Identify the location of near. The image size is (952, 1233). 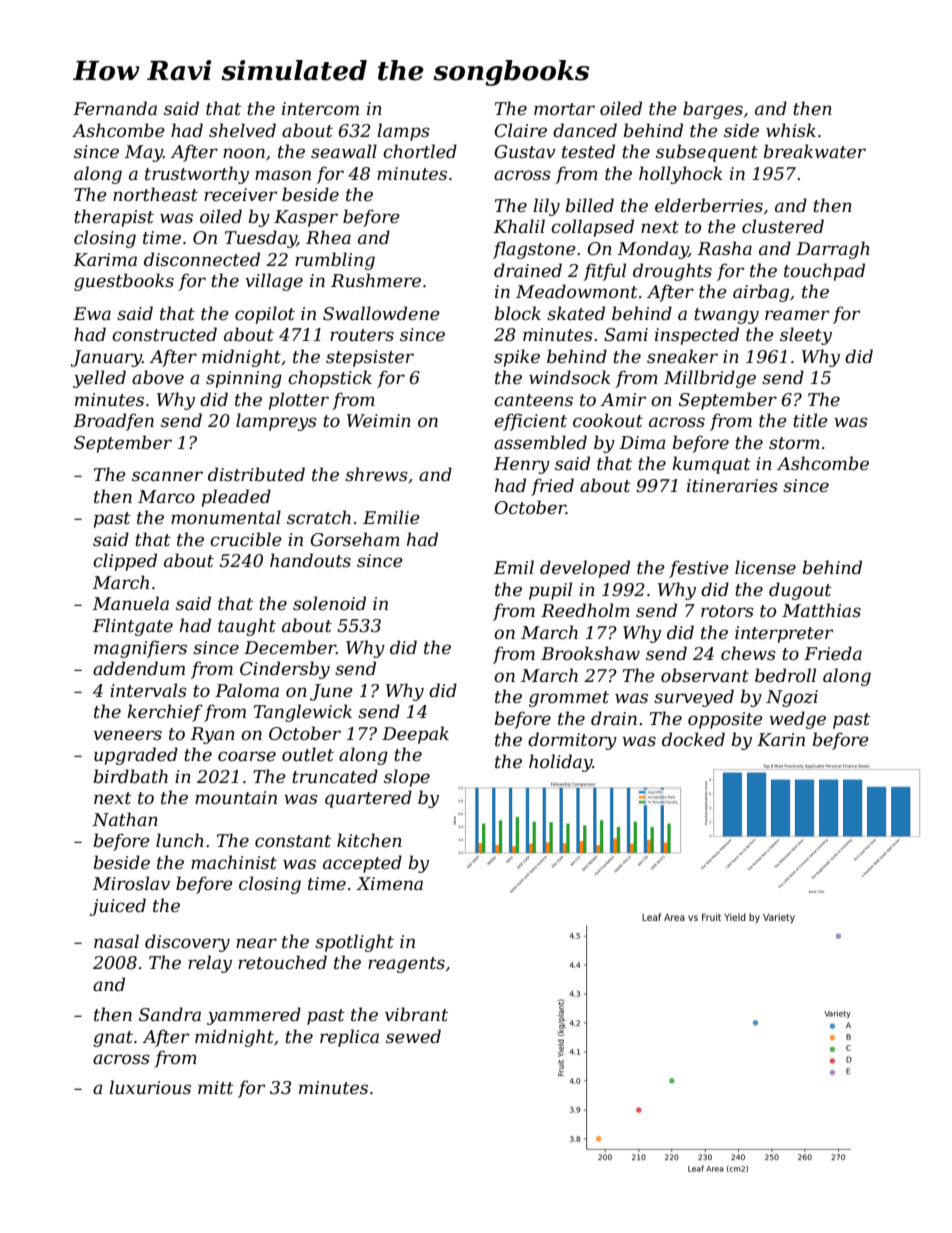
(256, 943).
